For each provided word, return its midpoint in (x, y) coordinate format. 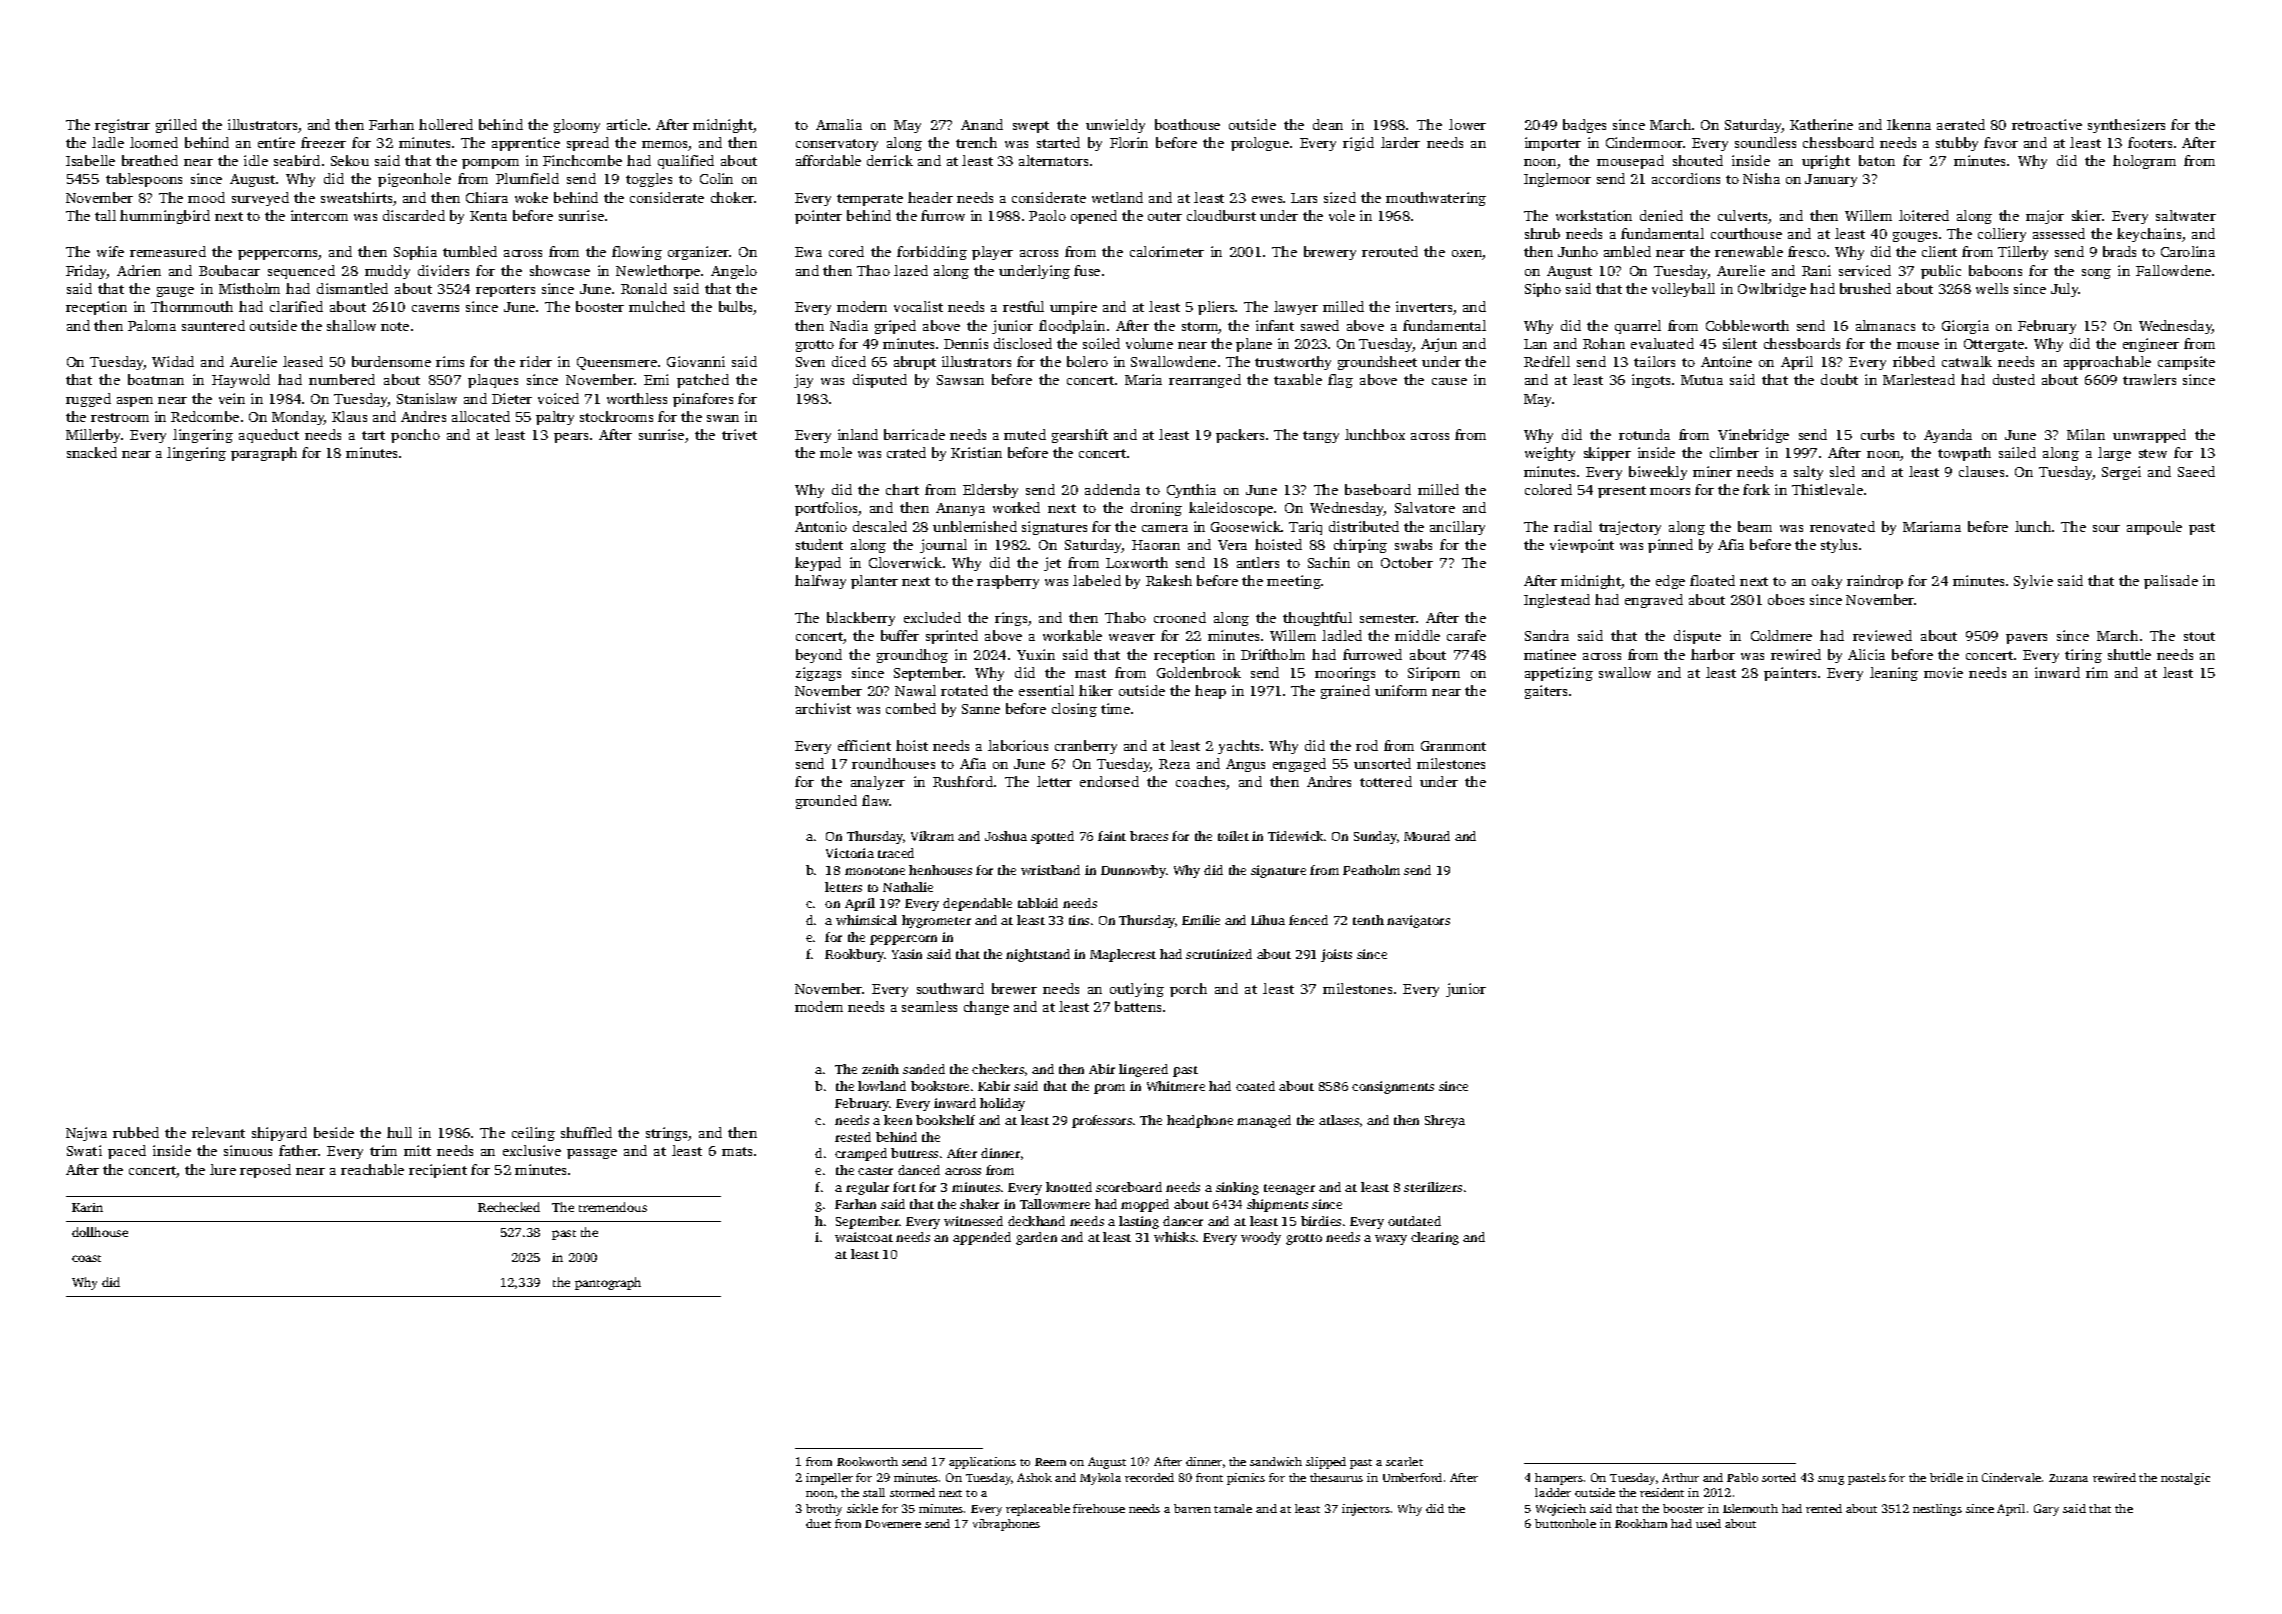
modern (862, 306)
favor (2001, 142)
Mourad (1427, 836)
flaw (876, 800)
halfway (820, 582)
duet (818, 1523)
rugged (88, 400)
